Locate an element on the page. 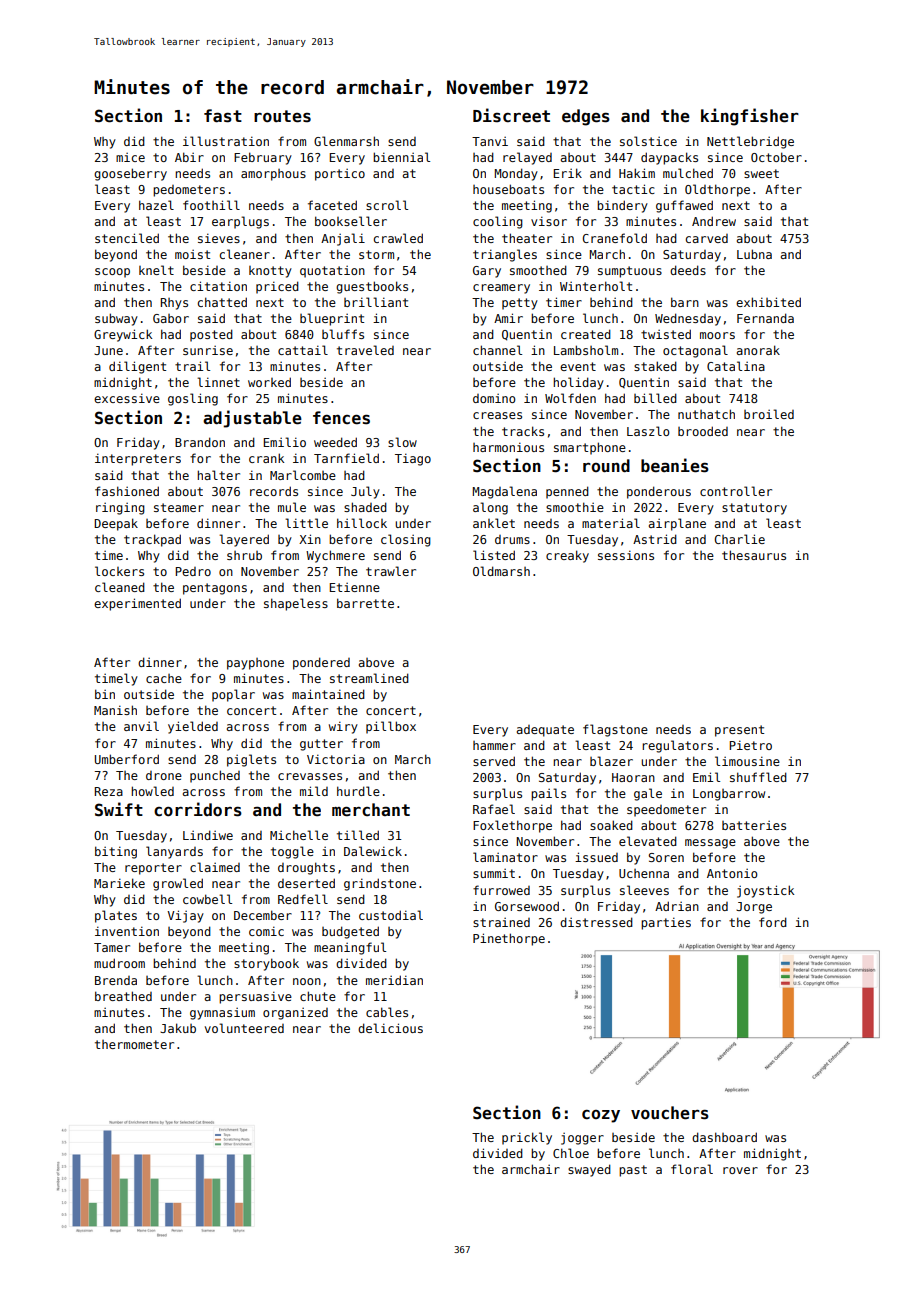 The height and width of the image is (1316, 908). routes is located at coordinates (282, 116).
